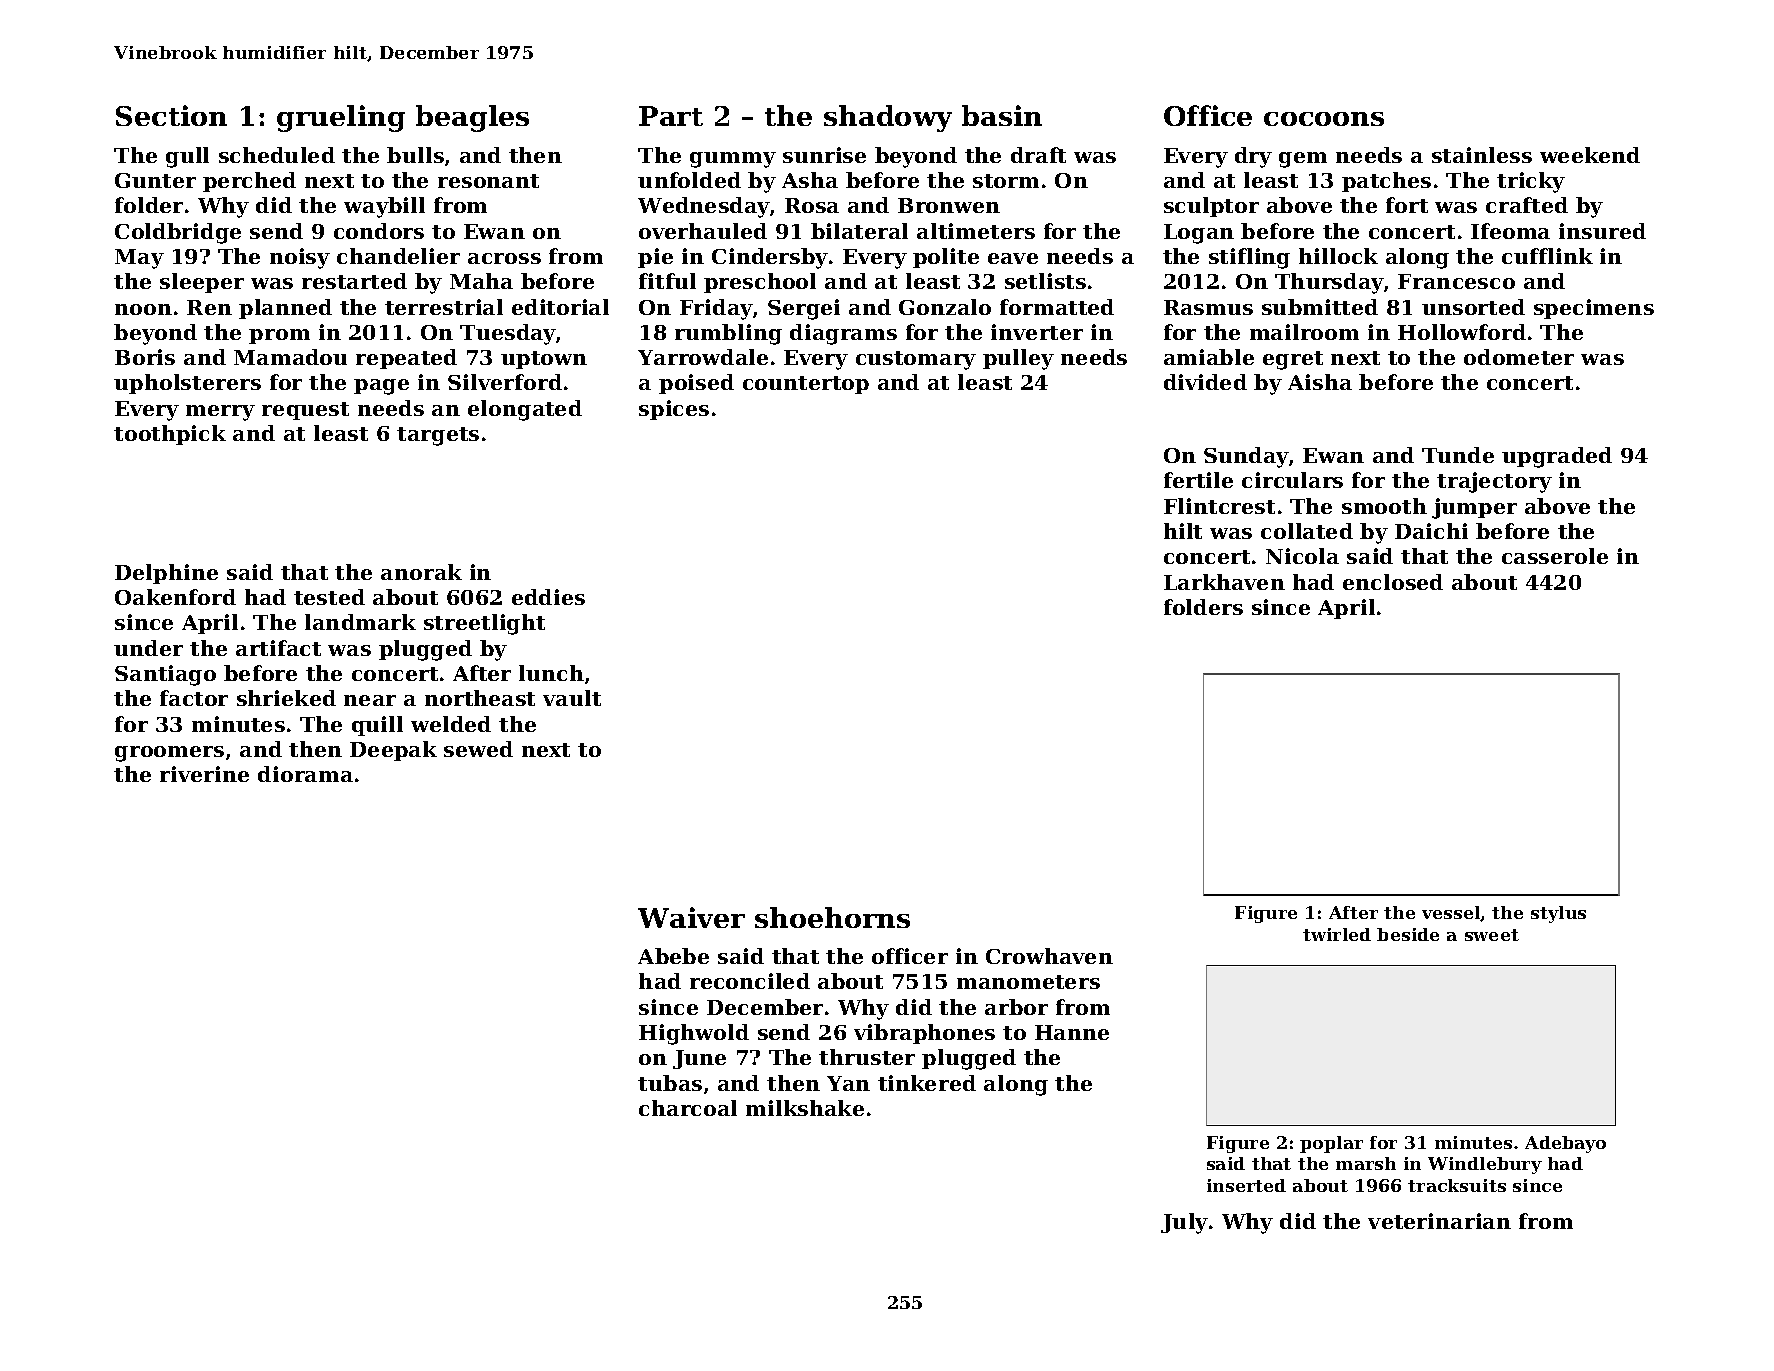  Describe the element at coordinates (1049, 956) in the screenshot. I see `Crowhaven` at that location.
